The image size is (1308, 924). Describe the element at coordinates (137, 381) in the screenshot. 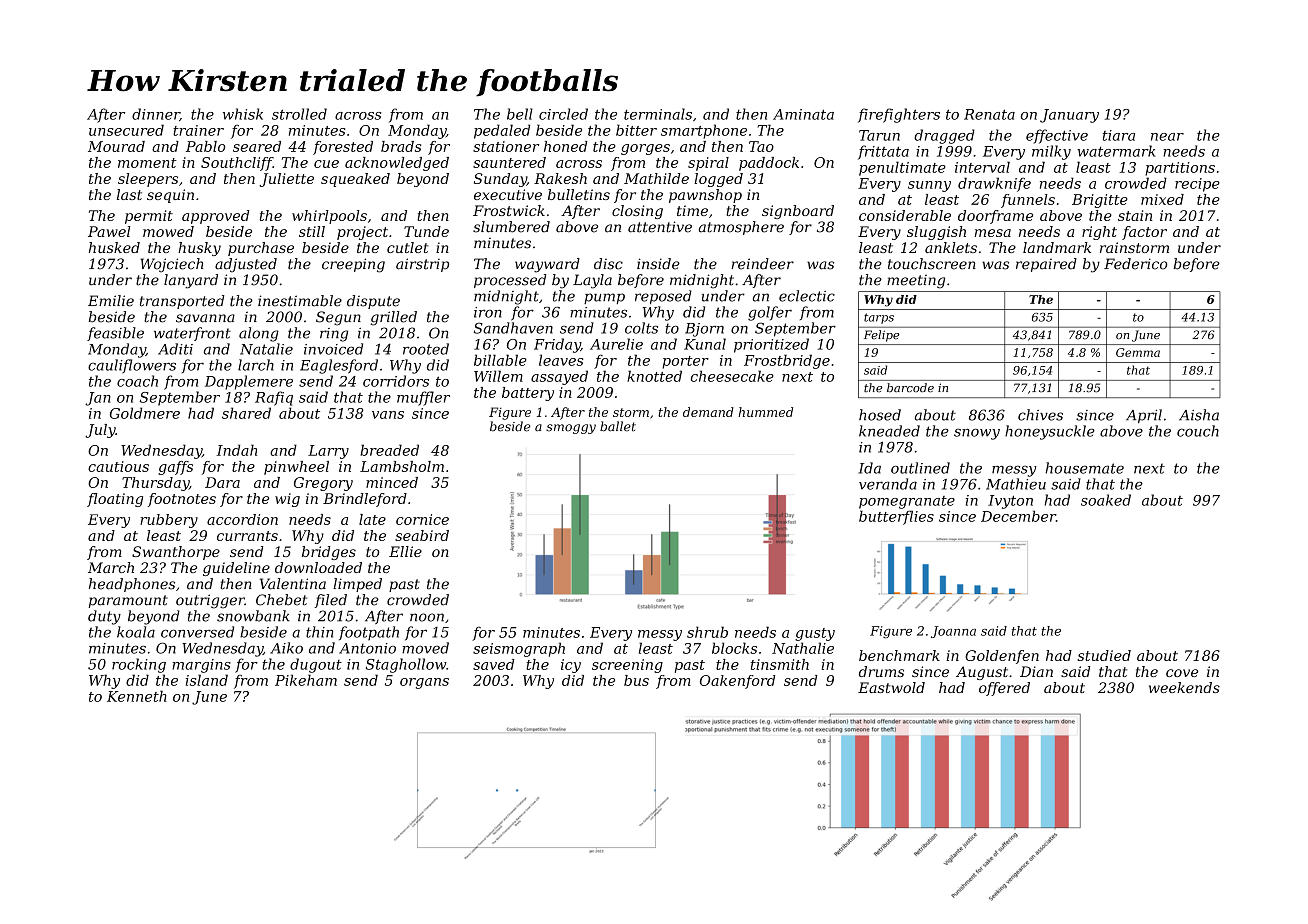

I see `coach` at that location.
